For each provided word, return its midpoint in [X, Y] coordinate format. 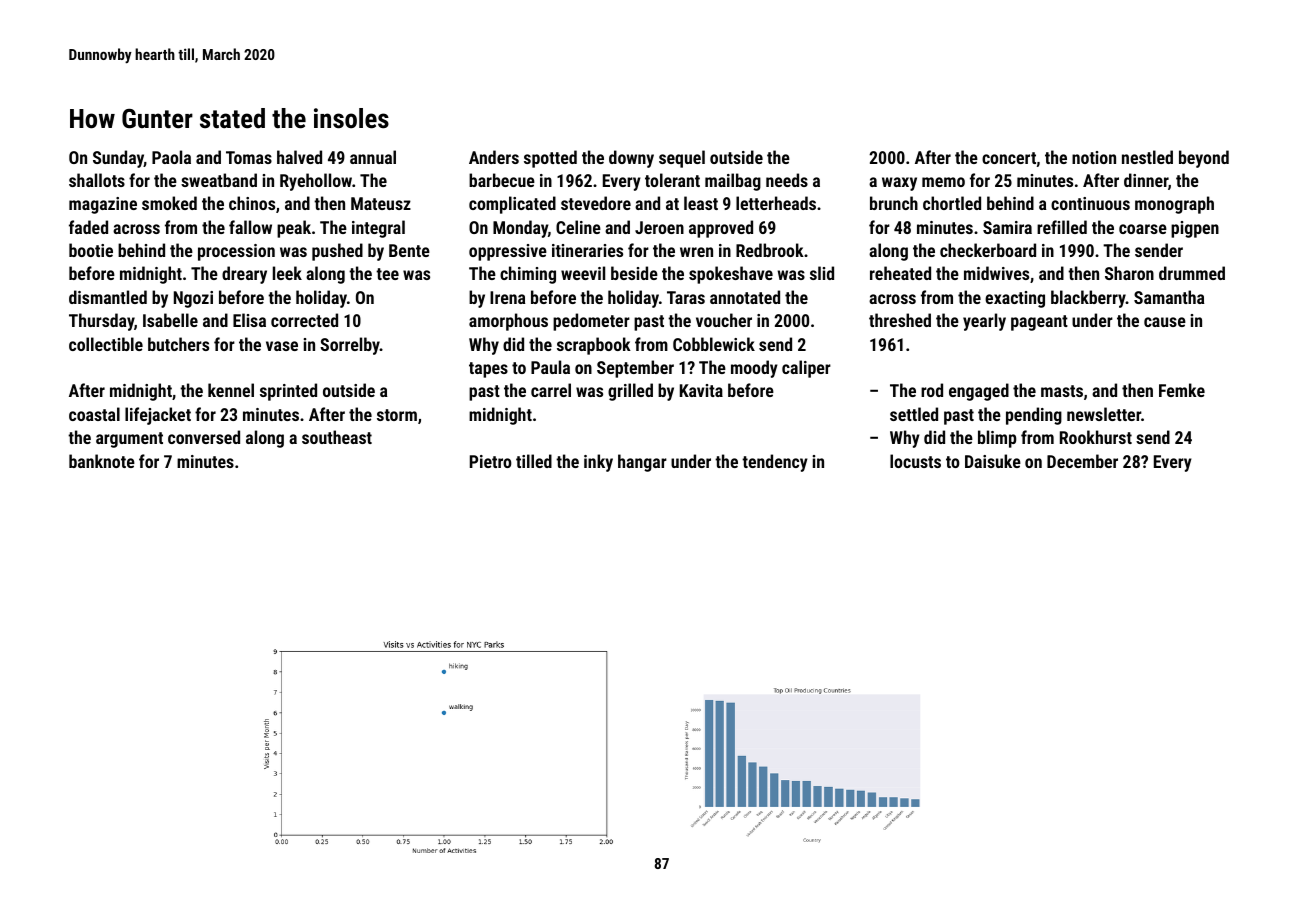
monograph [1174, 205]
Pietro [491, 461]
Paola [171, 157]
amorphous [508, 322]
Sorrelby [350, 346]
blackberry [1088, 299]
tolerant [672, 180]
